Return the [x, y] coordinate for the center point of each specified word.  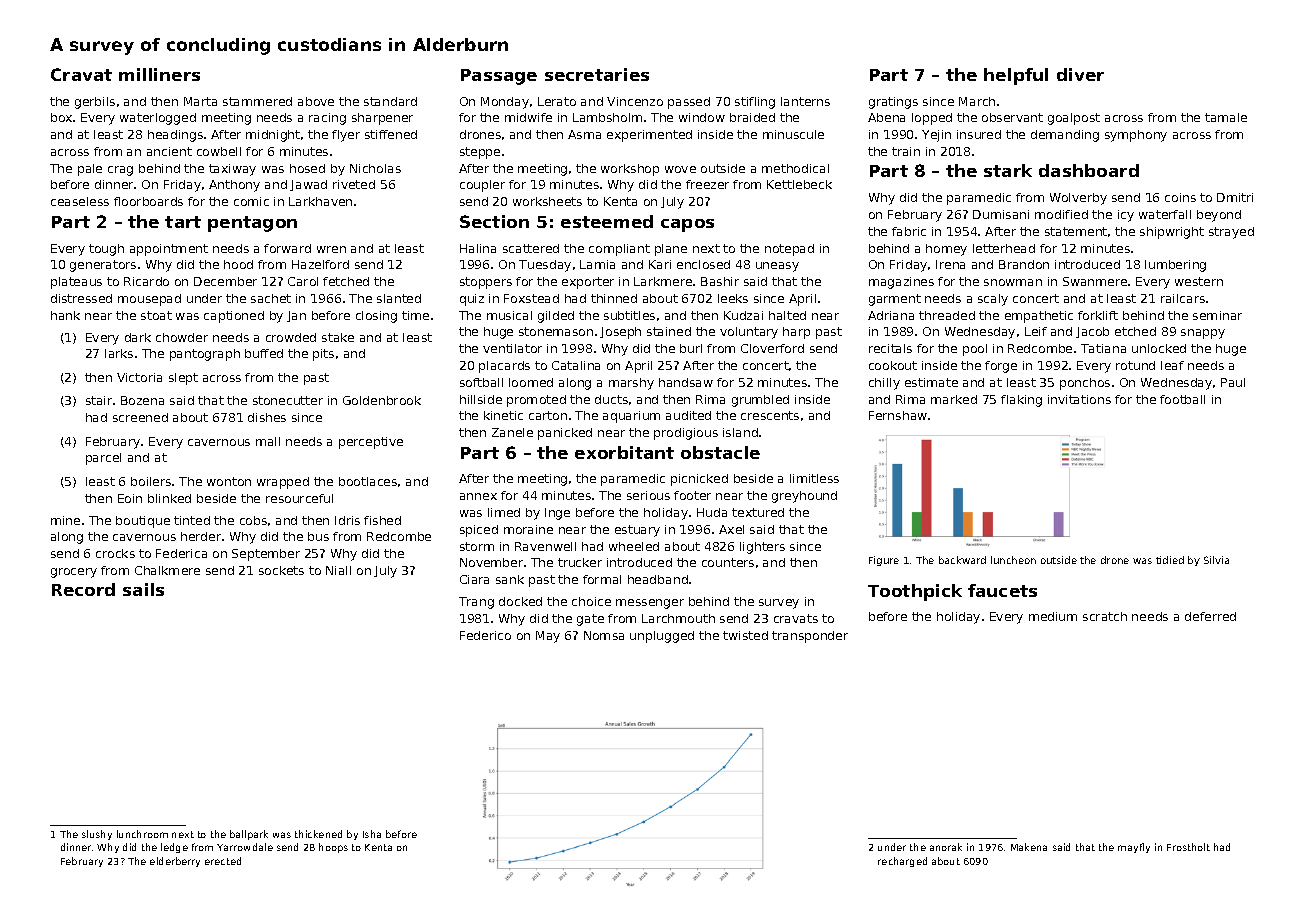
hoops [333, 848]
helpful [1016, 76]
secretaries [597, 74]
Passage [499, 77]
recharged [902, 862]
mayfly [1134, 848]
